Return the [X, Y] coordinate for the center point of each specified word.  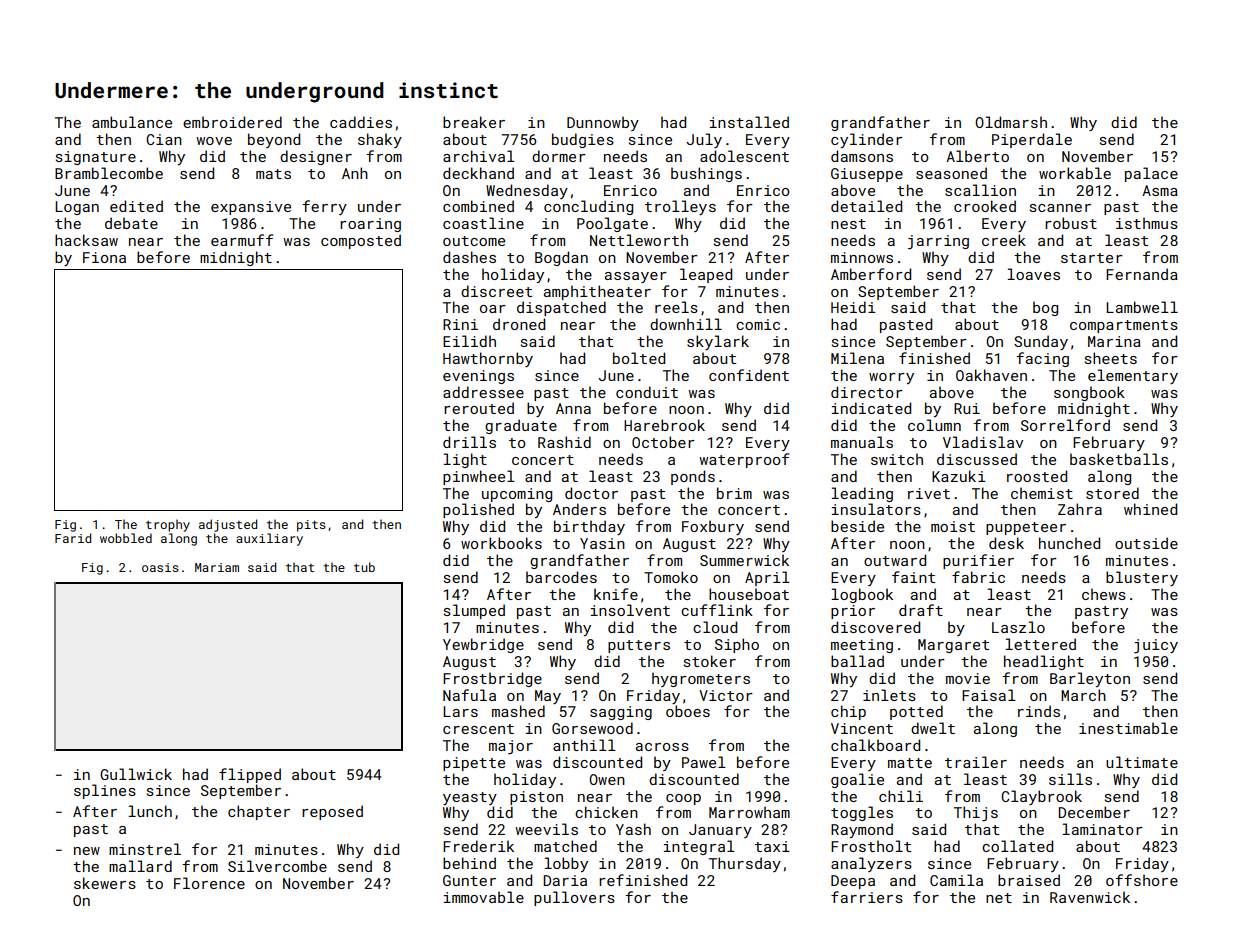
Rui [967, 408]
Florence [209, 883]
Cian [164, 139]
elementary [1133, 376]
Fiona [104, 257]
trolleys [680, 207]
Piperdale [1032, 140]
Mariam [217, 567]
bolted [639, 358]
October [663, 442]
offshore [1142, 880]
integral [699, 847]
